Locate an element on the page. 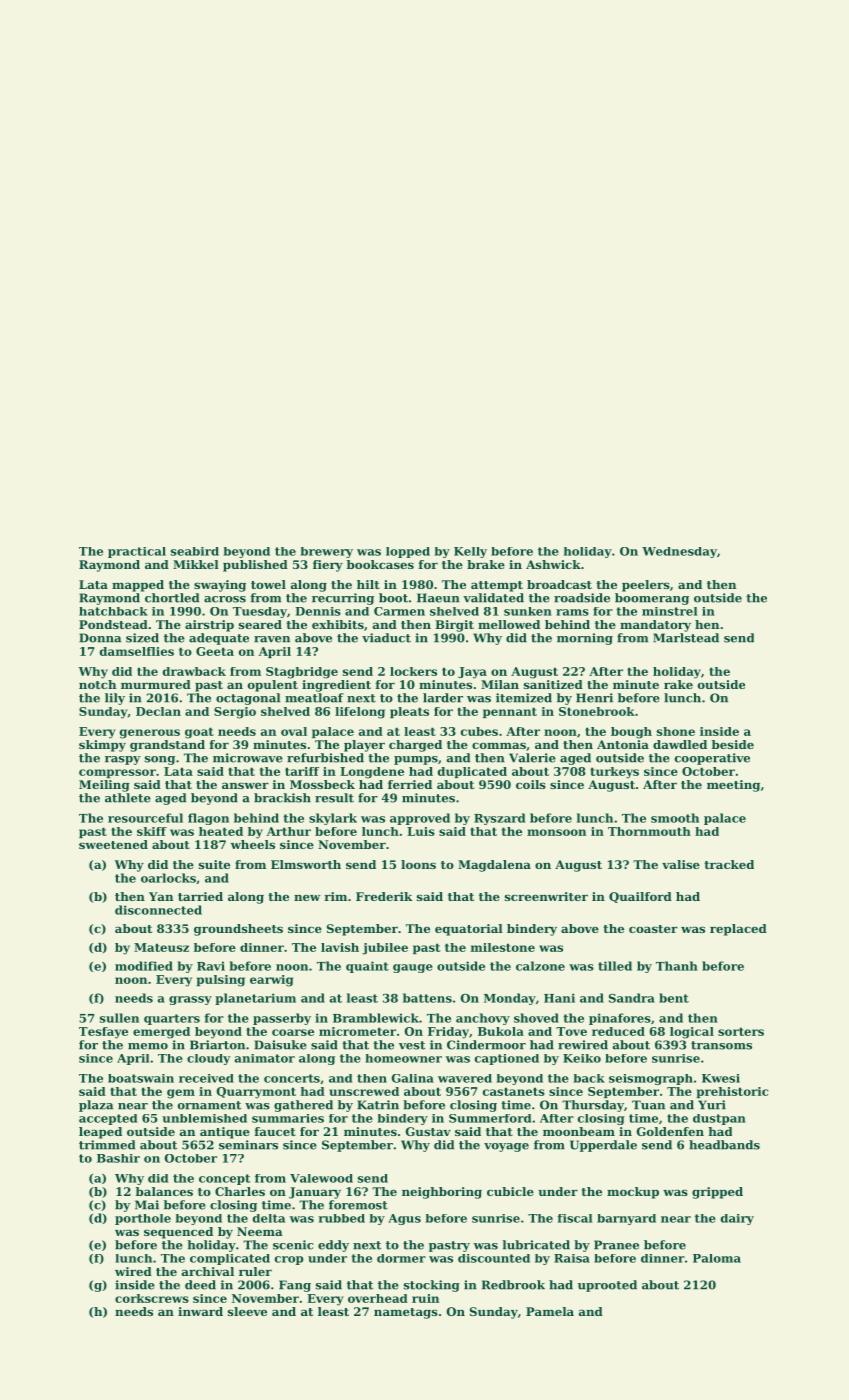  Katrin is located at coordinates (378, 1105).
